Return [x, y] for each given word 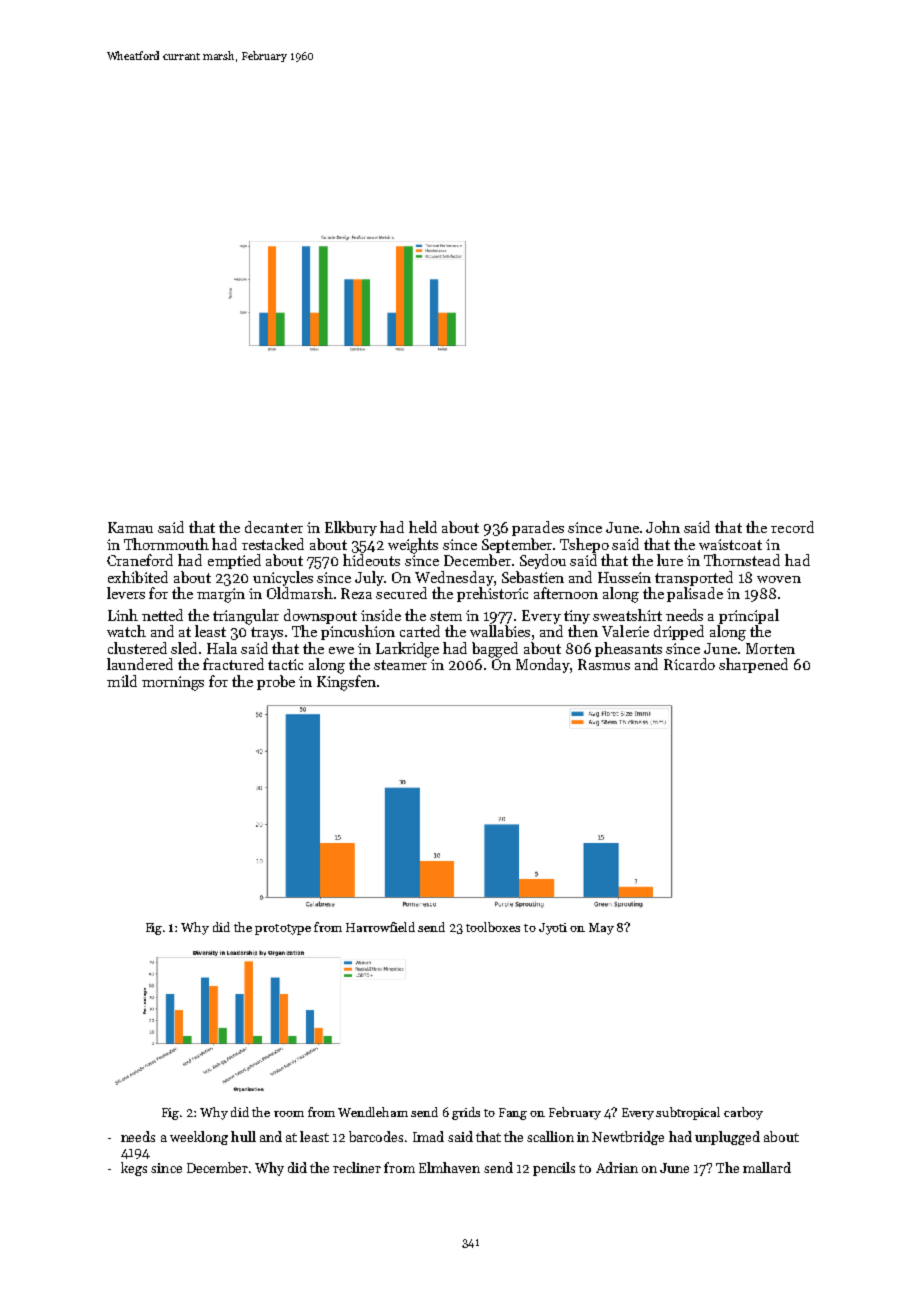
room [289, 1114]
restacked [273, 544]
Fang [513, 1114]
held [423, 527]
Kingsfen [346, 683]
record [792, 527]
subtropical [688, 1113]
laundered [140, 664]
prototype [283, 929]
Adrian [617, 1167]
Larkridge [407, 650]
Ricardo [689, 664]
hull [243, 1136]
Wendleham [373, 1112]
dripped [679, 632]
